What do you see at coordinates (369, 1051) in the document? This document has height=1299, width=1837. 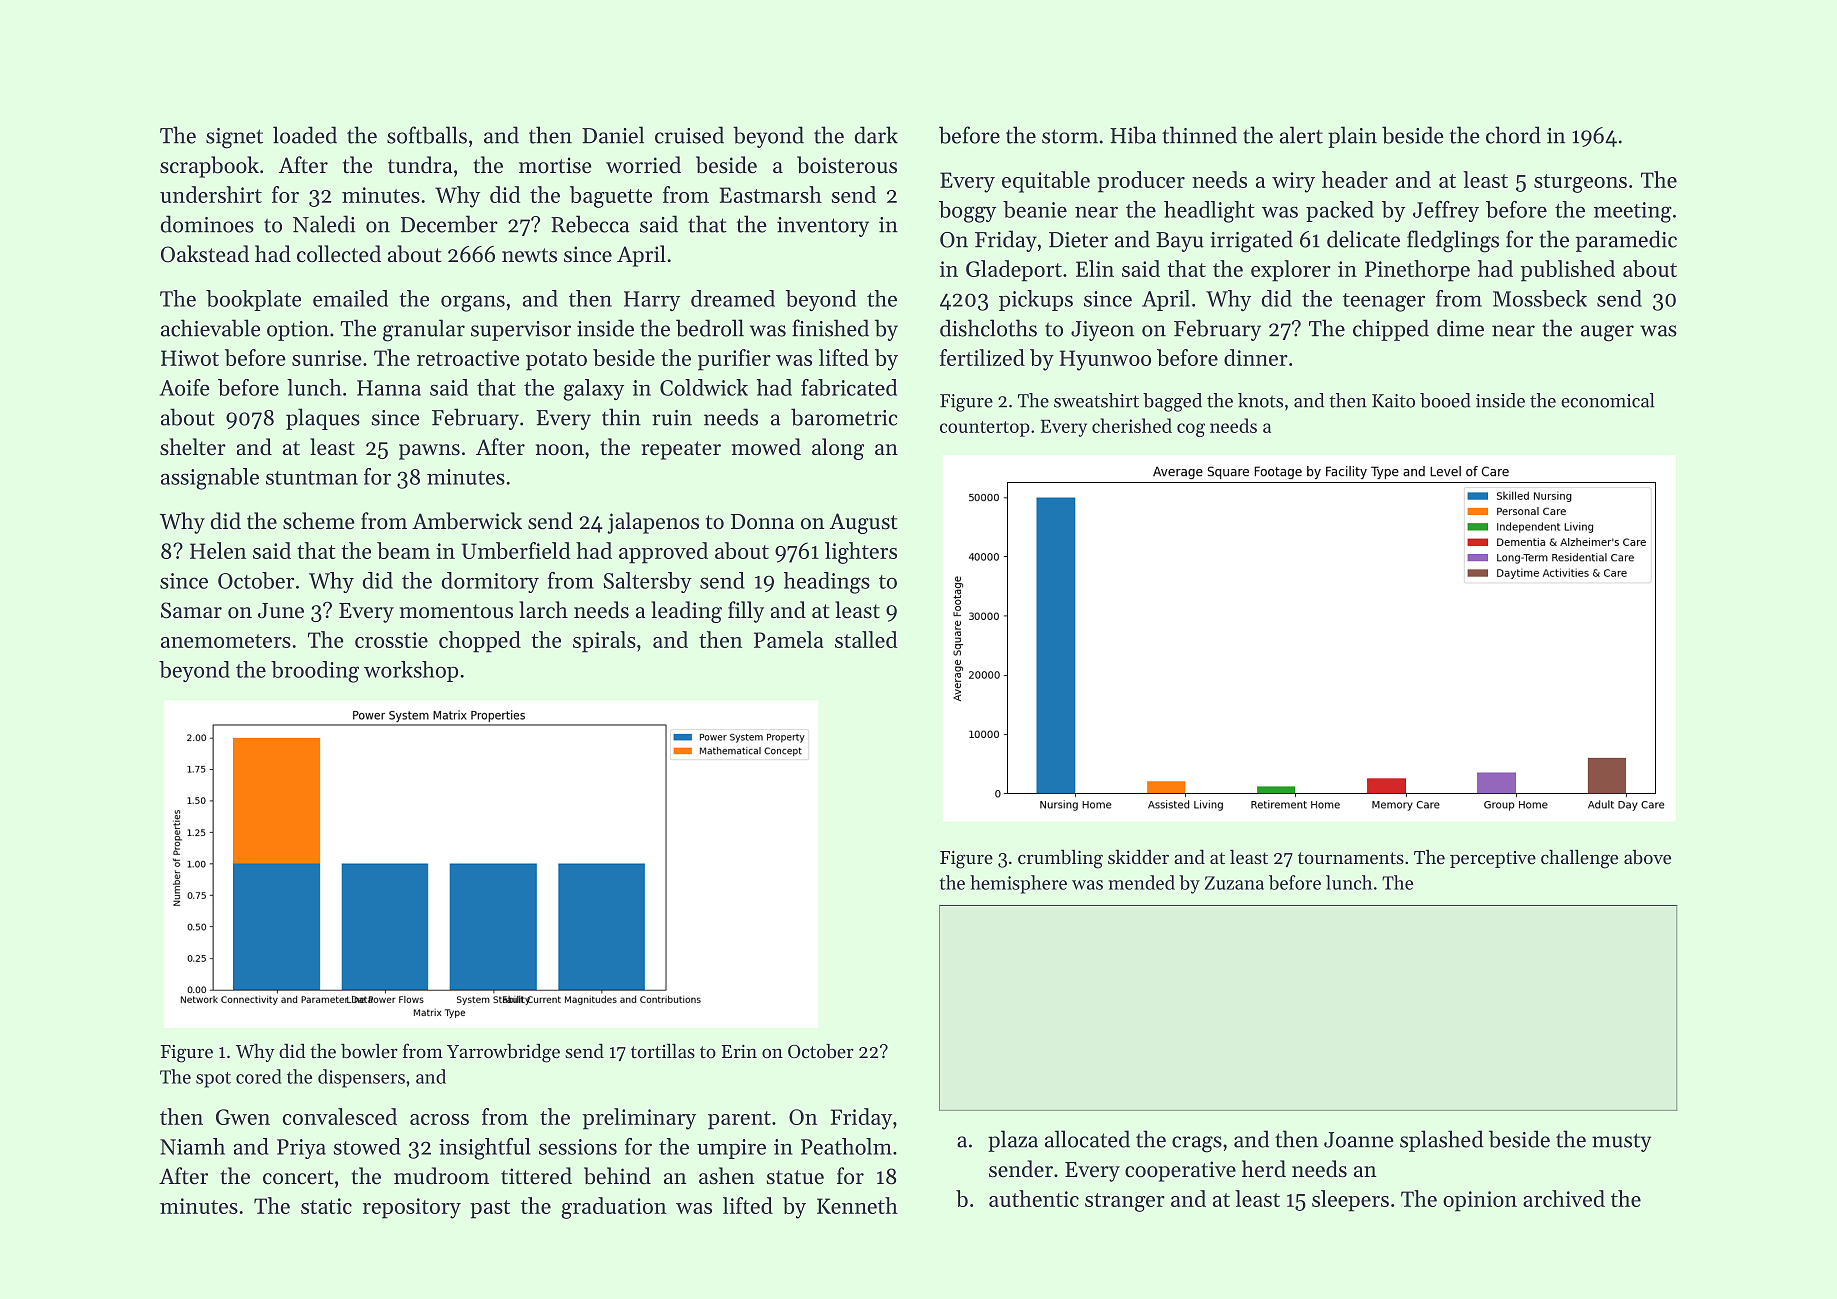 I see `bowler` at bounding box center [369, 1051].
